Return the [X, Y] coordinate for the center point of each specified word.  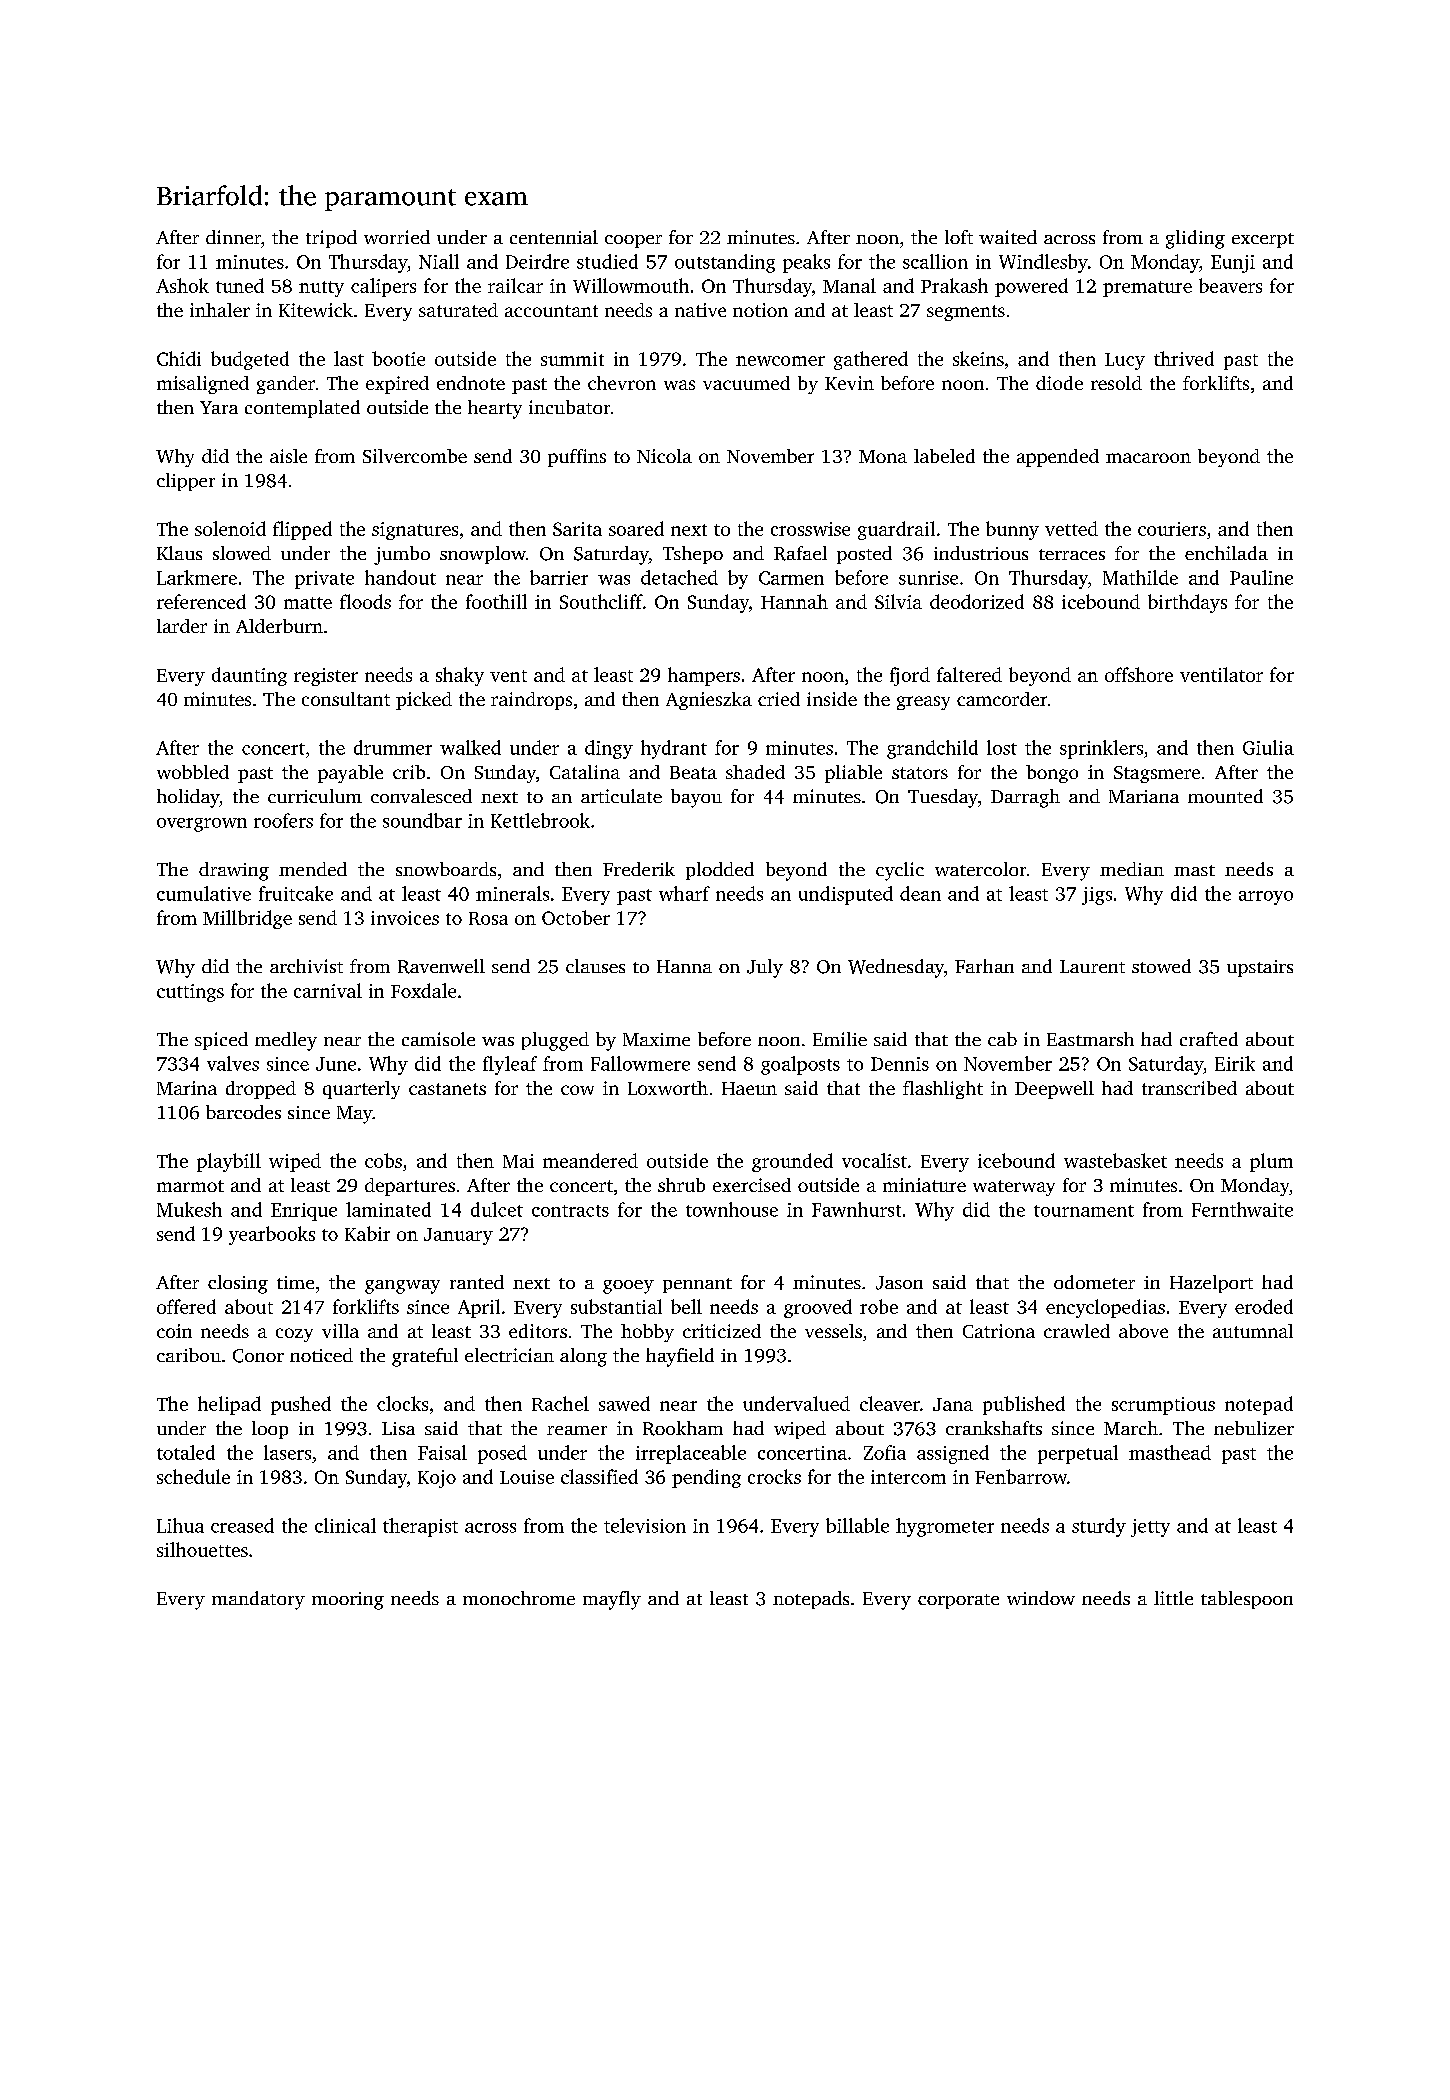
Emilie [840, 1039]
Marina [187, 1088]
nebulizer [1254, 1428]
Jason [899, 1283]
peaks [806, 263]
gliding [1195, 239]
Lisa [398, 1428]
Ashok [182, 285]
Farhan [984, 966]
